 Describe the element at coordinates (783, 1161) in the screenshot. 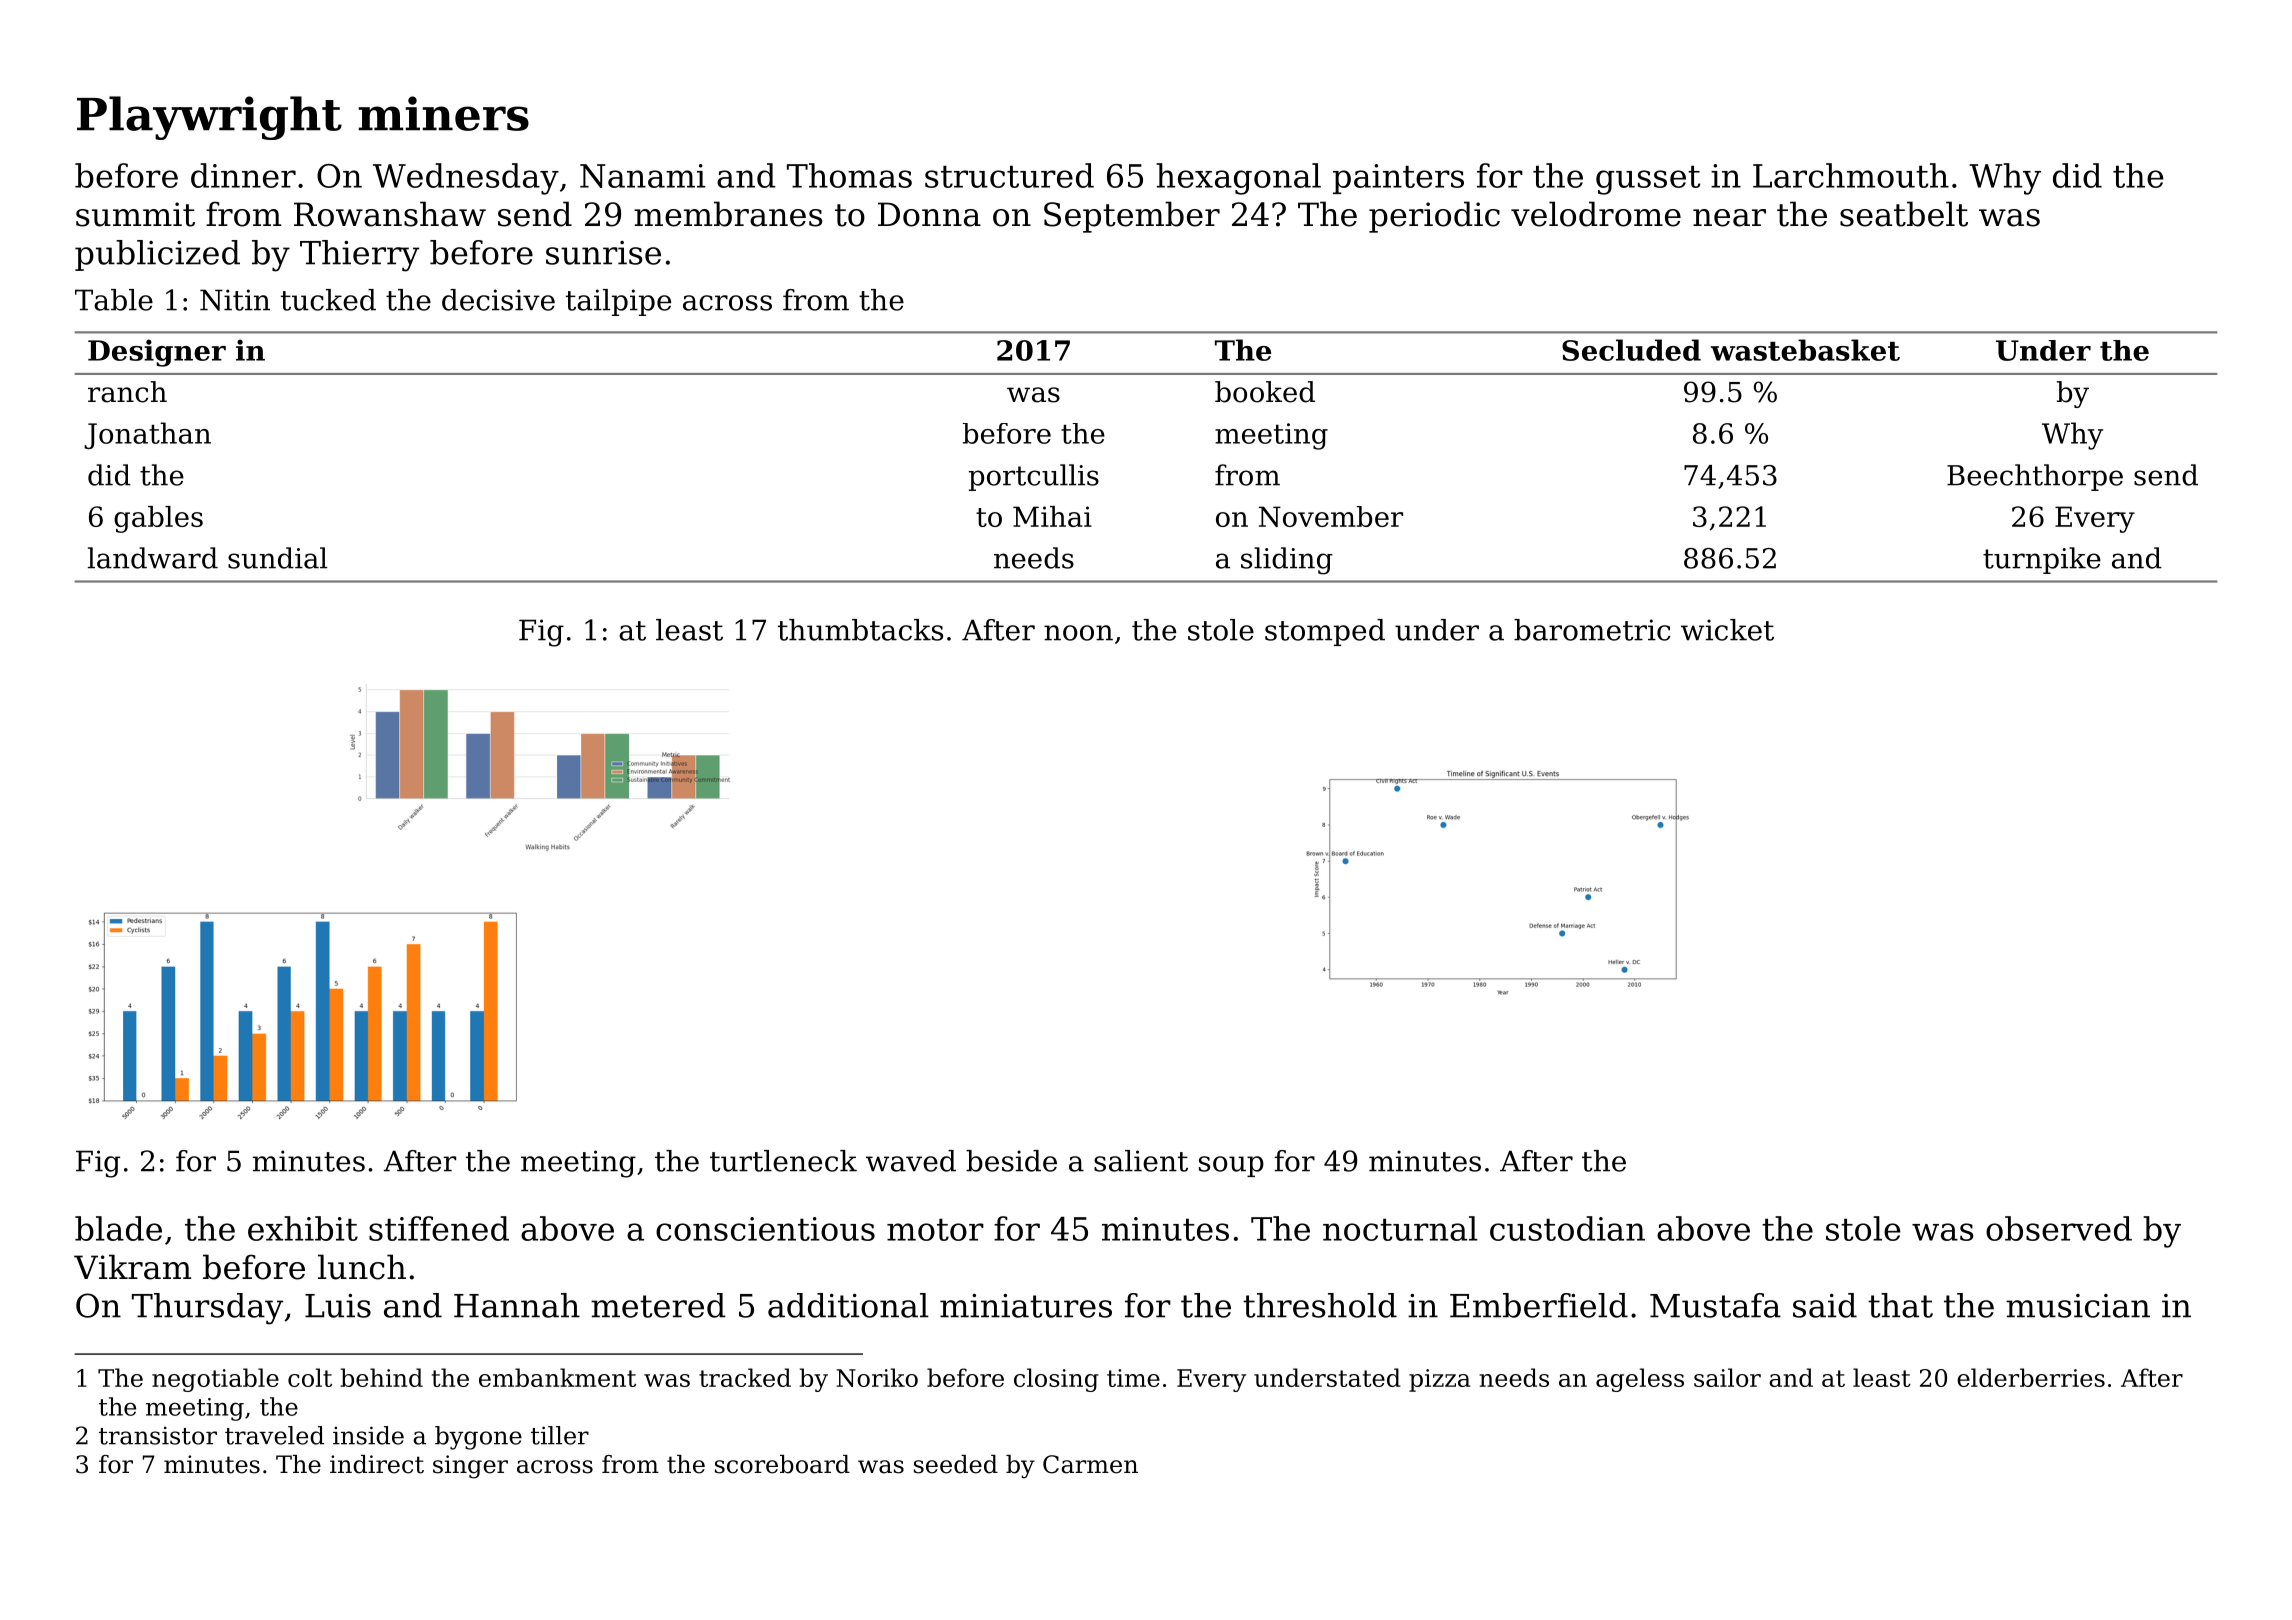

I see `turtleneck` at that location.
